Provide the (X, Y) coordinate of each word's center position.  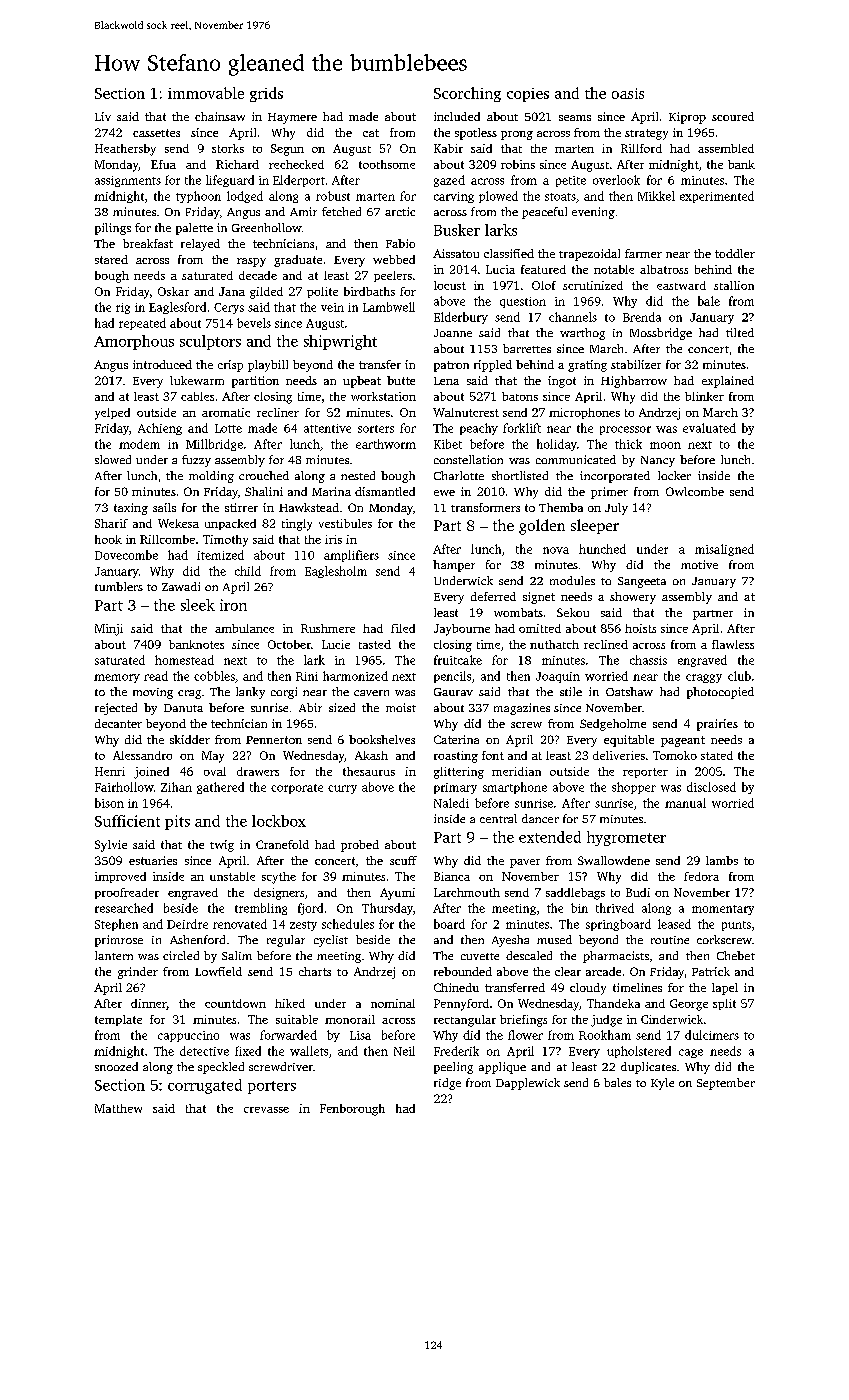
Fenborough (352, 1110)
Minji (109, 630)
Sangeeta (642, 582)
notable (614, 269)
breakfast (148, 243)
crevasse (266, 1110)
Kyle (662, 1084)
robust (333, 196)
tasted (375, 644)
